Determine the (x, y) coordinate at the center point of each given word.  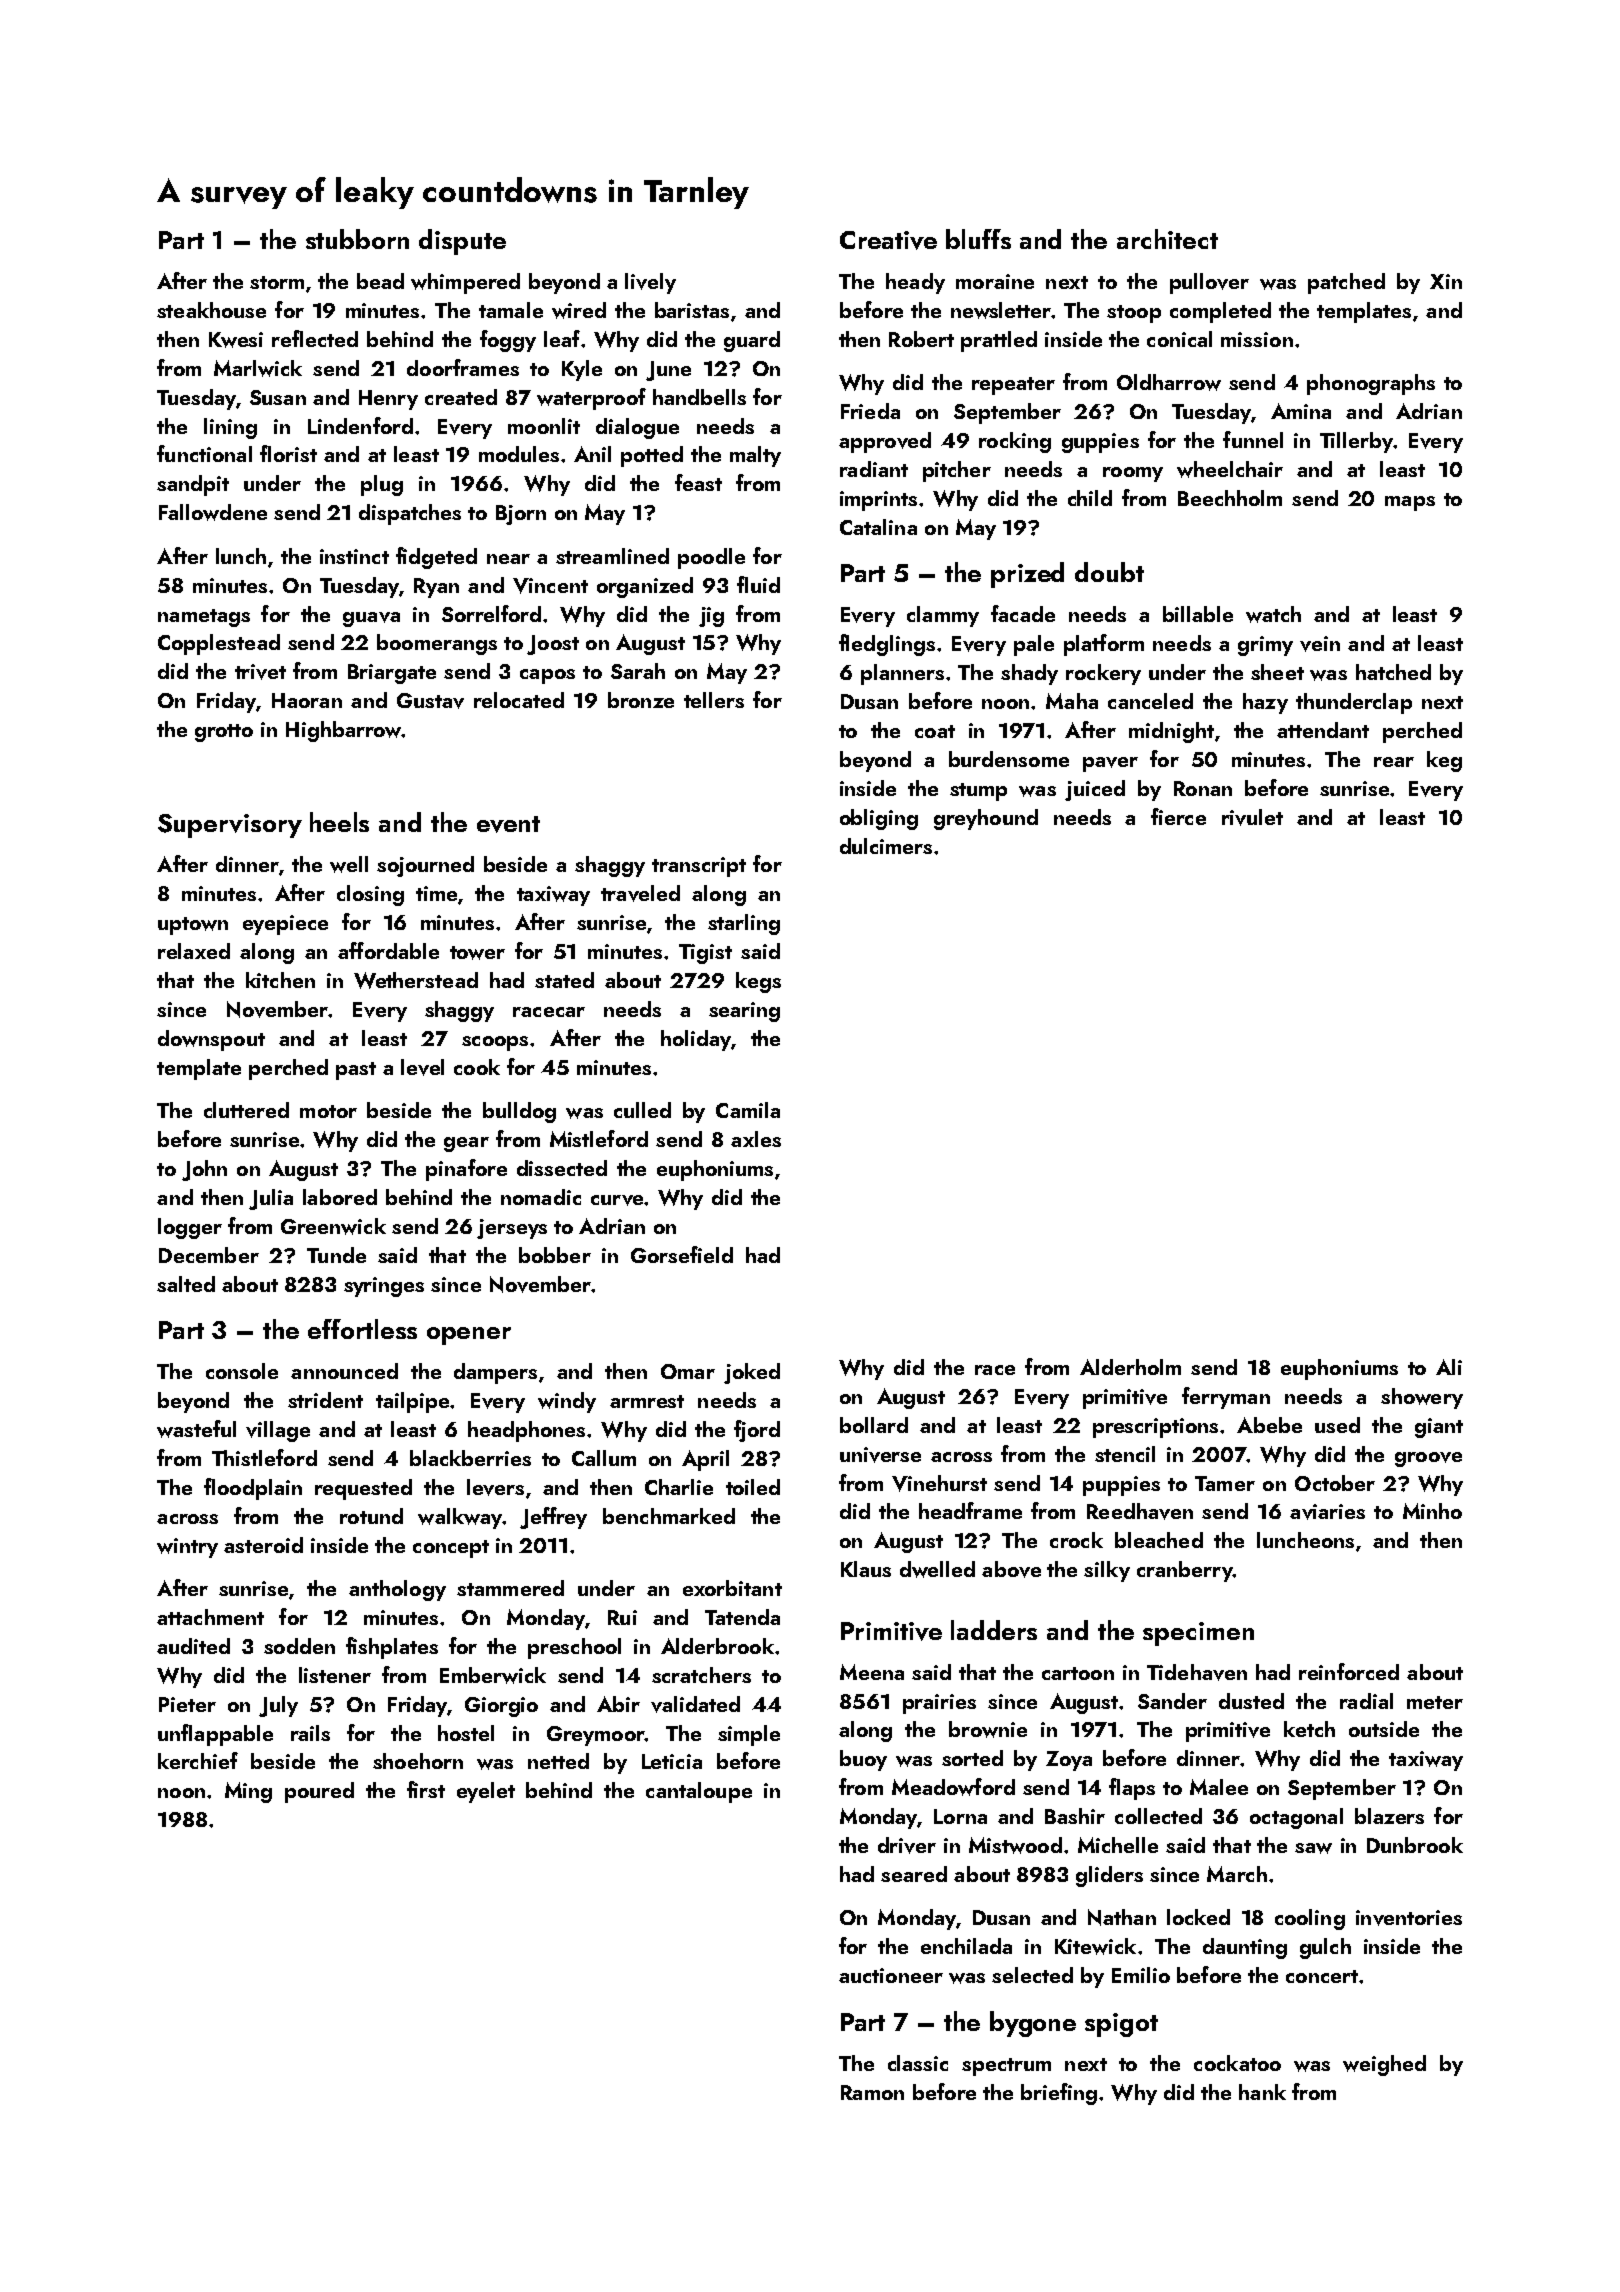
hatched (1393, 672)
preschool (574, 1648)
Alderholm (1130, 1367)
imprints (878, 501)
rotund (371, 1516)
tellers (714, 700)
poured (319, 1792)
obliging (879, 819)
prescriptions (1155, 1428)
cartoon (1078, 1673)
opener (469, 1336)
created (461, 397)
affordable (388, 950)
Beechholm (1230, 498)
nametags (204, 618)
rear (1394, 762)
